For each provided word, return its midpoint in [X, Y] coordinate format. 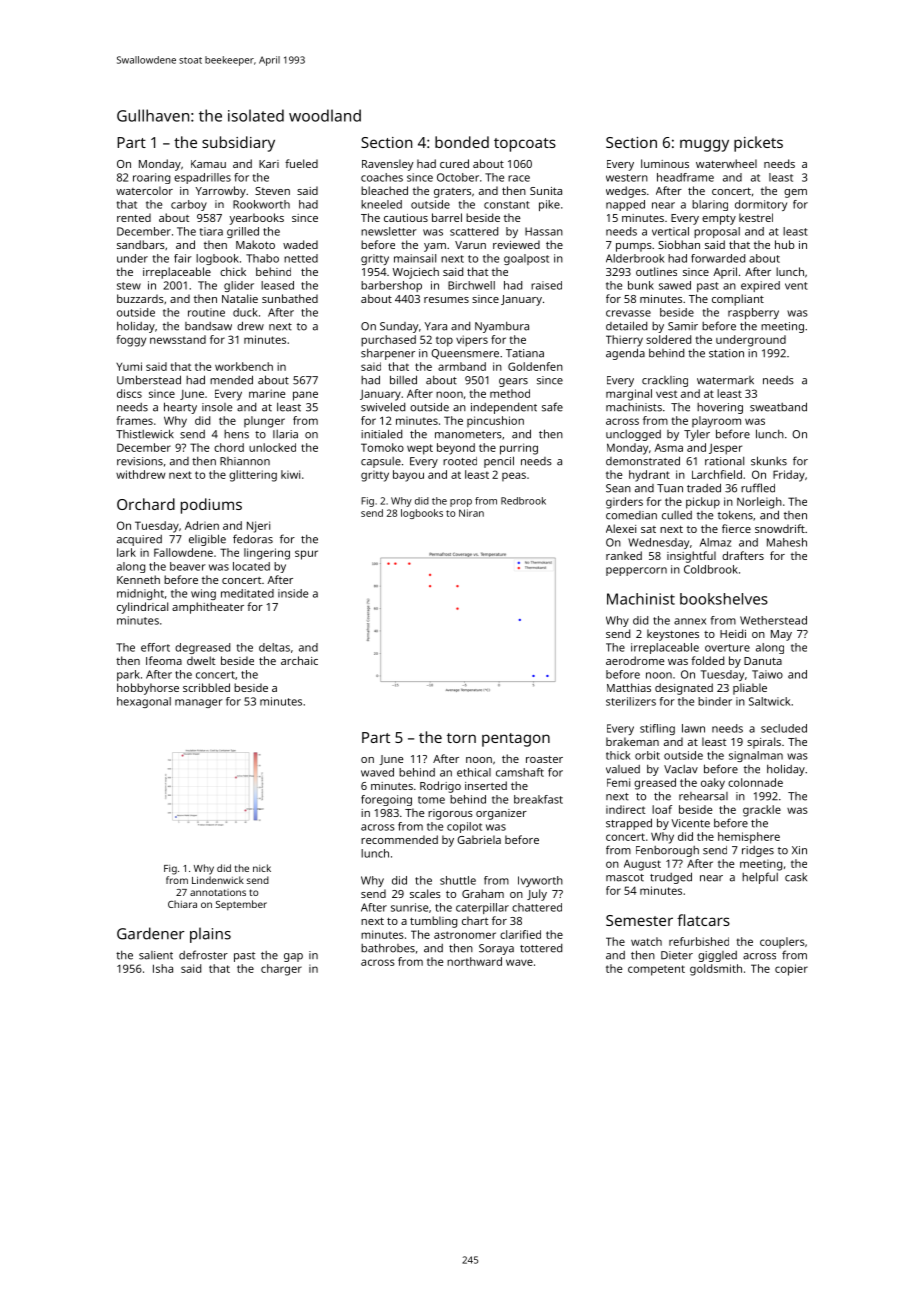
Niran [471, 513]
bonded [462, 142]
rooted [460, 461]
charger [281, 970]
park [128, 675]
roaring [151, 178]
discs [129, 393]
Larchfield [717, 474]
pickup [703, 503]
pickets [758, 144]
